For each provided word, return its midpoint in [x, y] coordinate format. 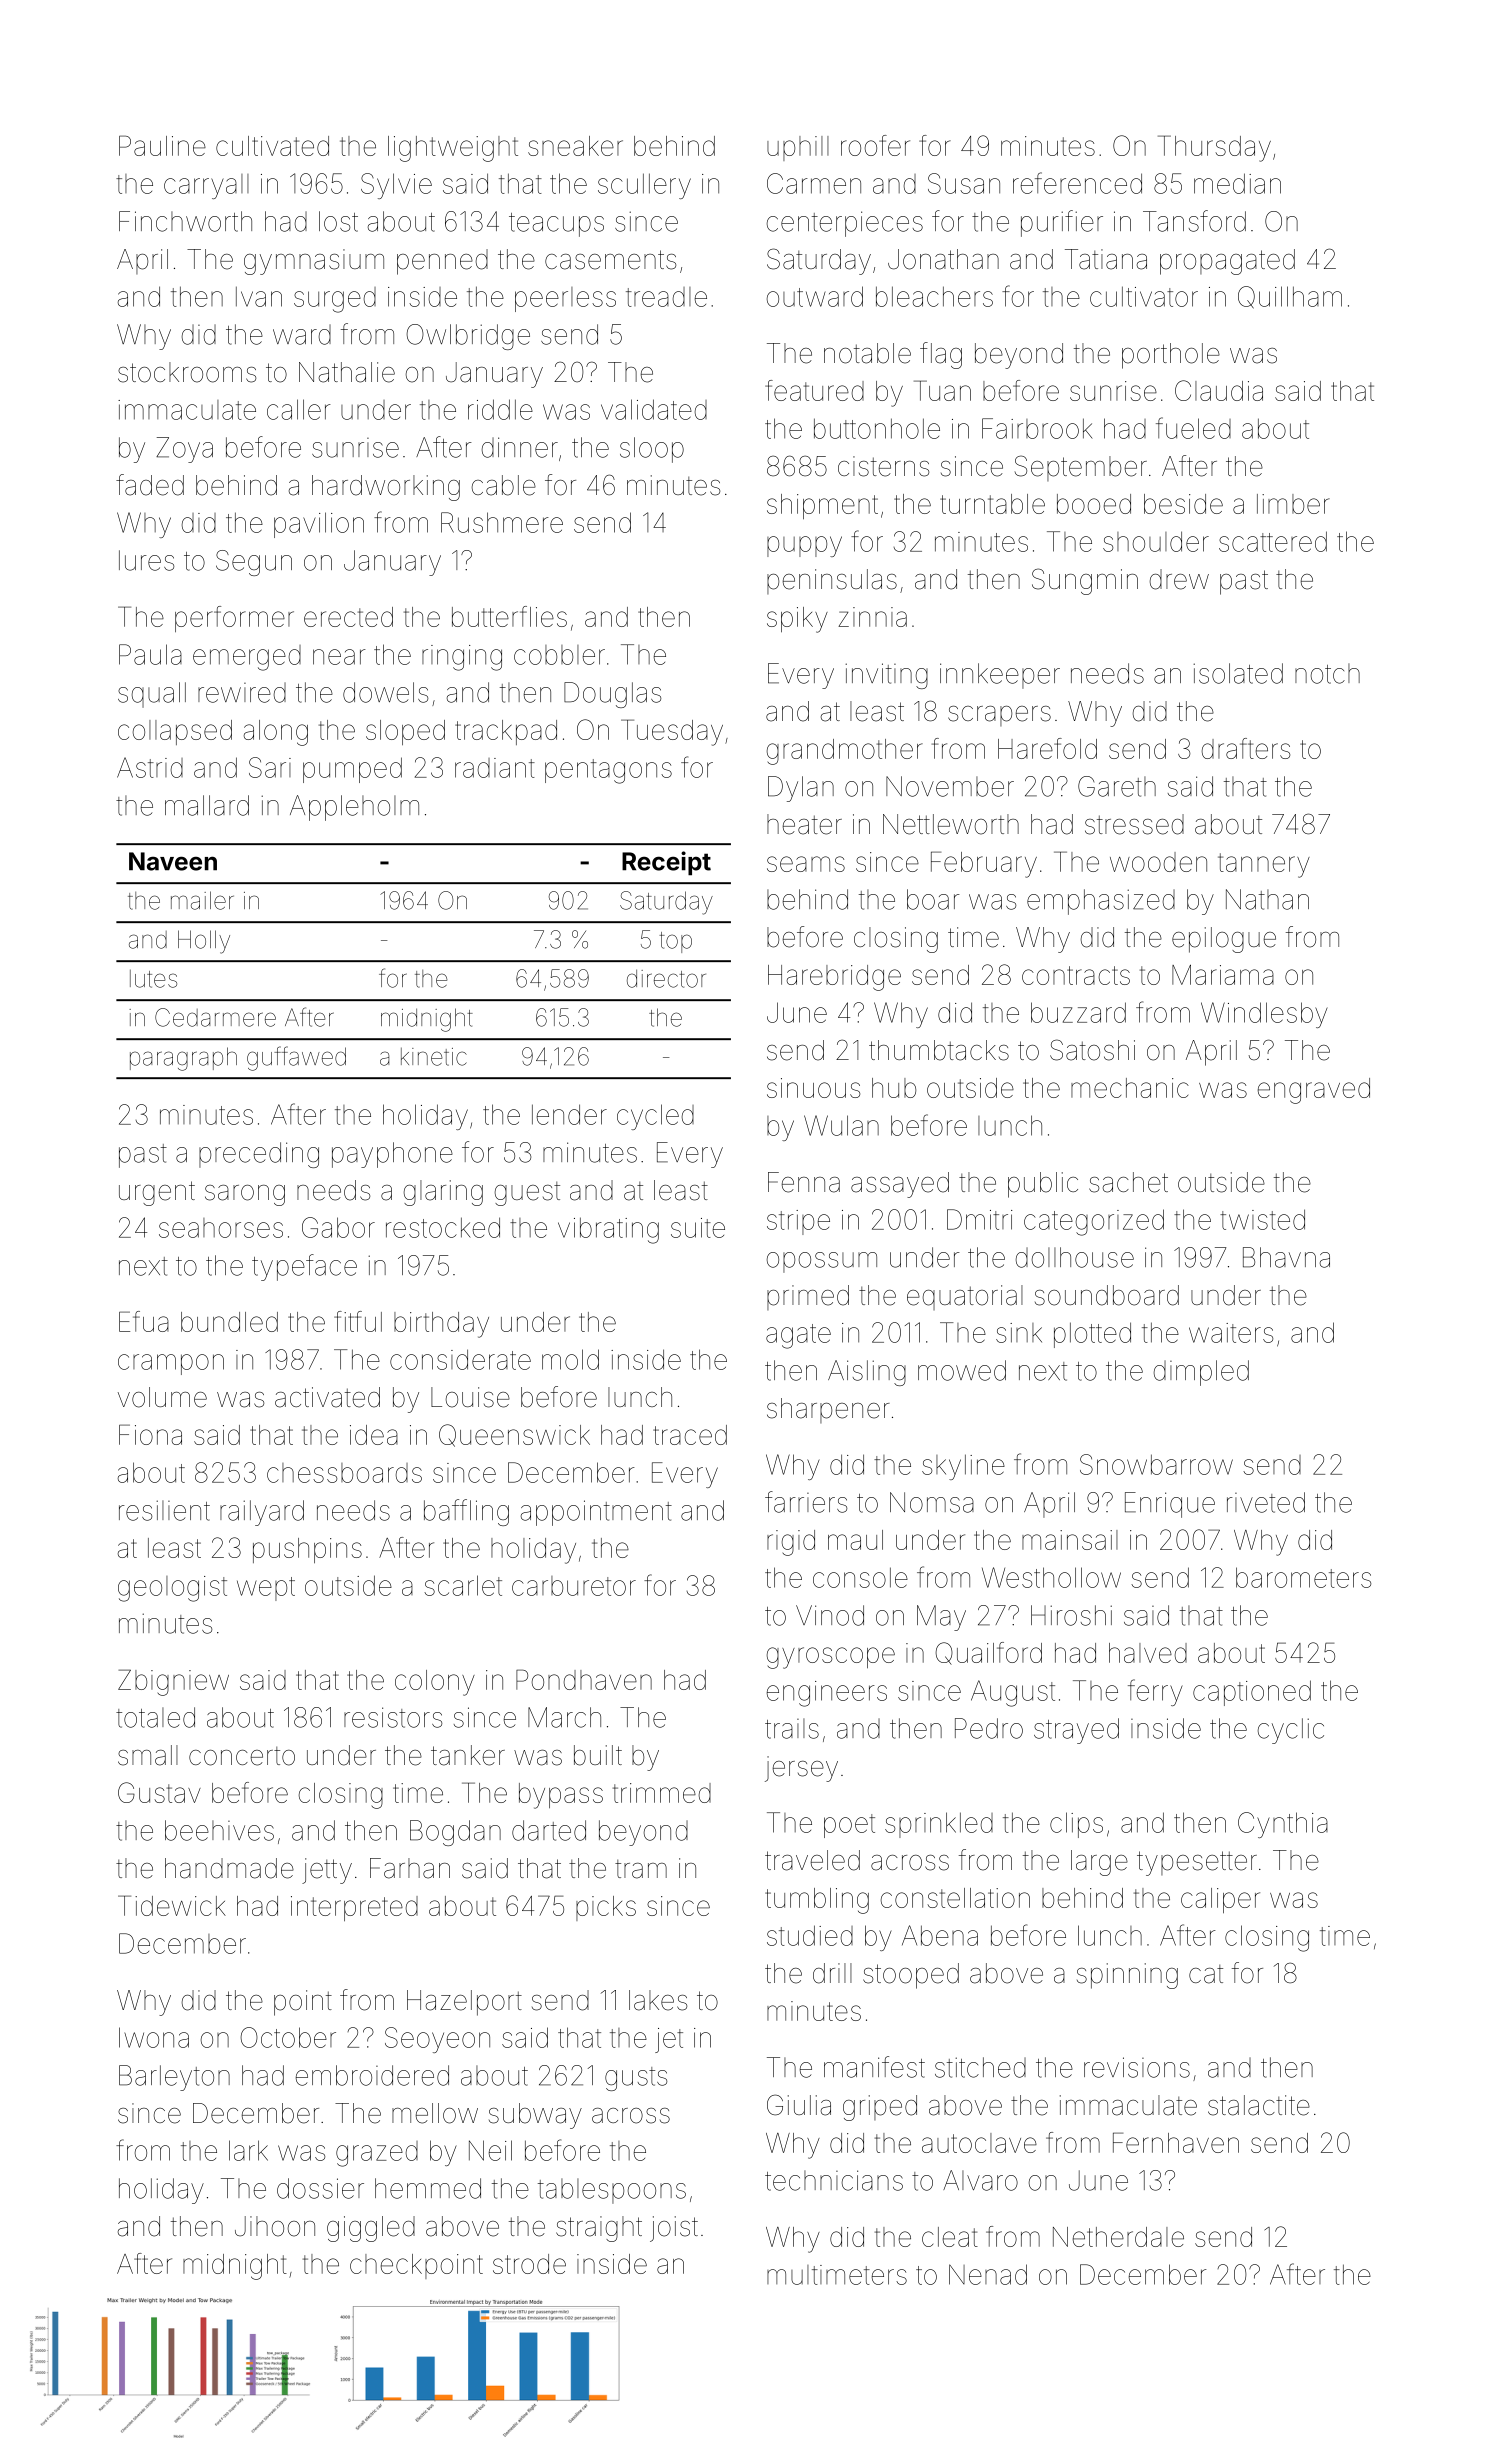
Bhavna [1286, 1257]
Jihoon [275, 2226]
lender [569, 1114]
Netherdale [1118, 2237]
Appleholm [354, 808]
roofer [875, 145]
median [1237, 183]
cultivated [272, 146]
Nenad [988, 2274]
